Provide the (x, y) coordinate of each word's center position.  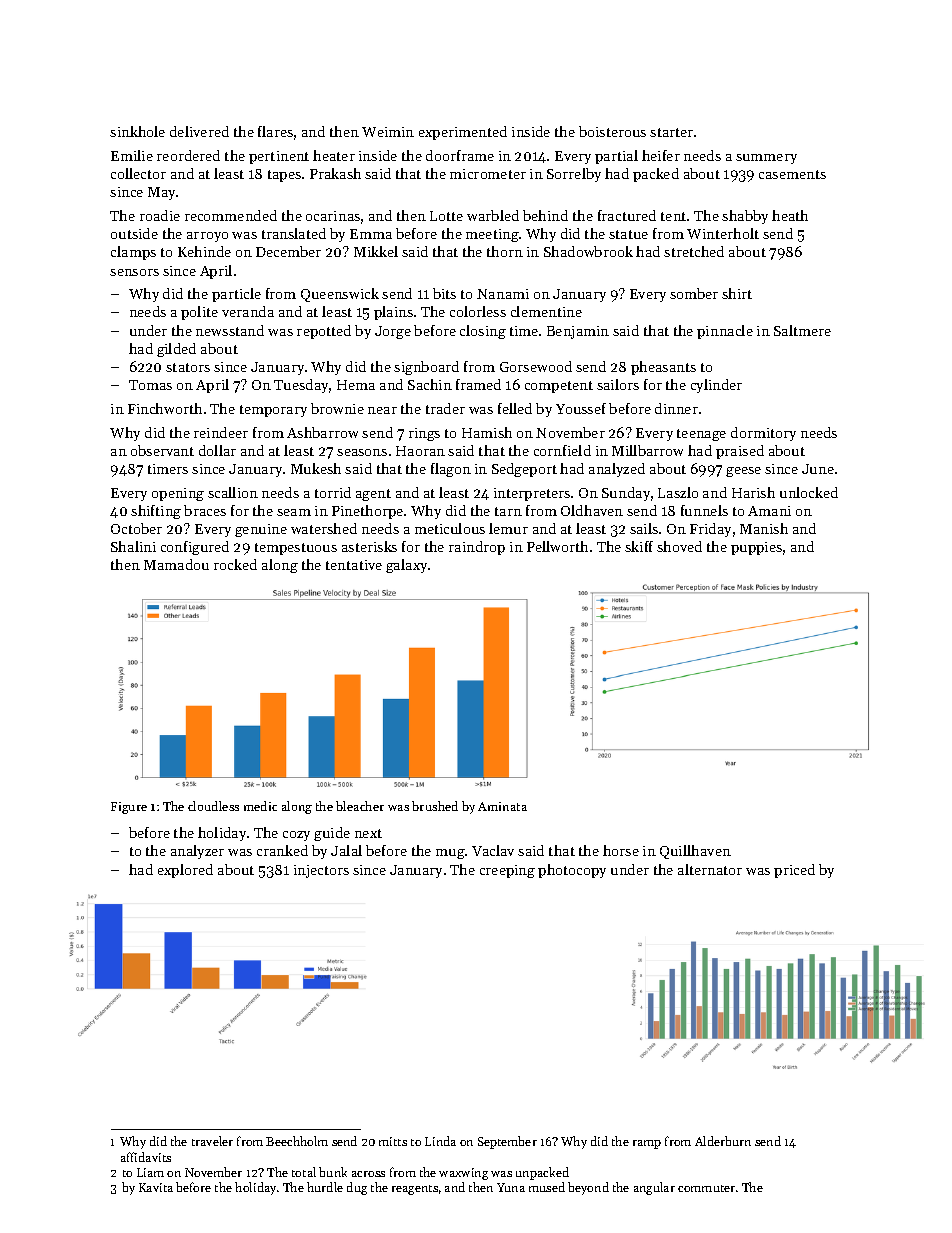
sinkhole (137, 131)
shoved (679, 546)
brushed (435, 806)
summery (766, 159)
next (368, 833)
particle (236, 295)
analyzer (197, 852)
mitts (393, 1141)
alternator (710, 869)
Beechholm (297, 1141)
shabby (745, 217)
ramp (647, 1144)
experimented (463, 133)
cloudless (213, 806)
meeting (492, 235)
